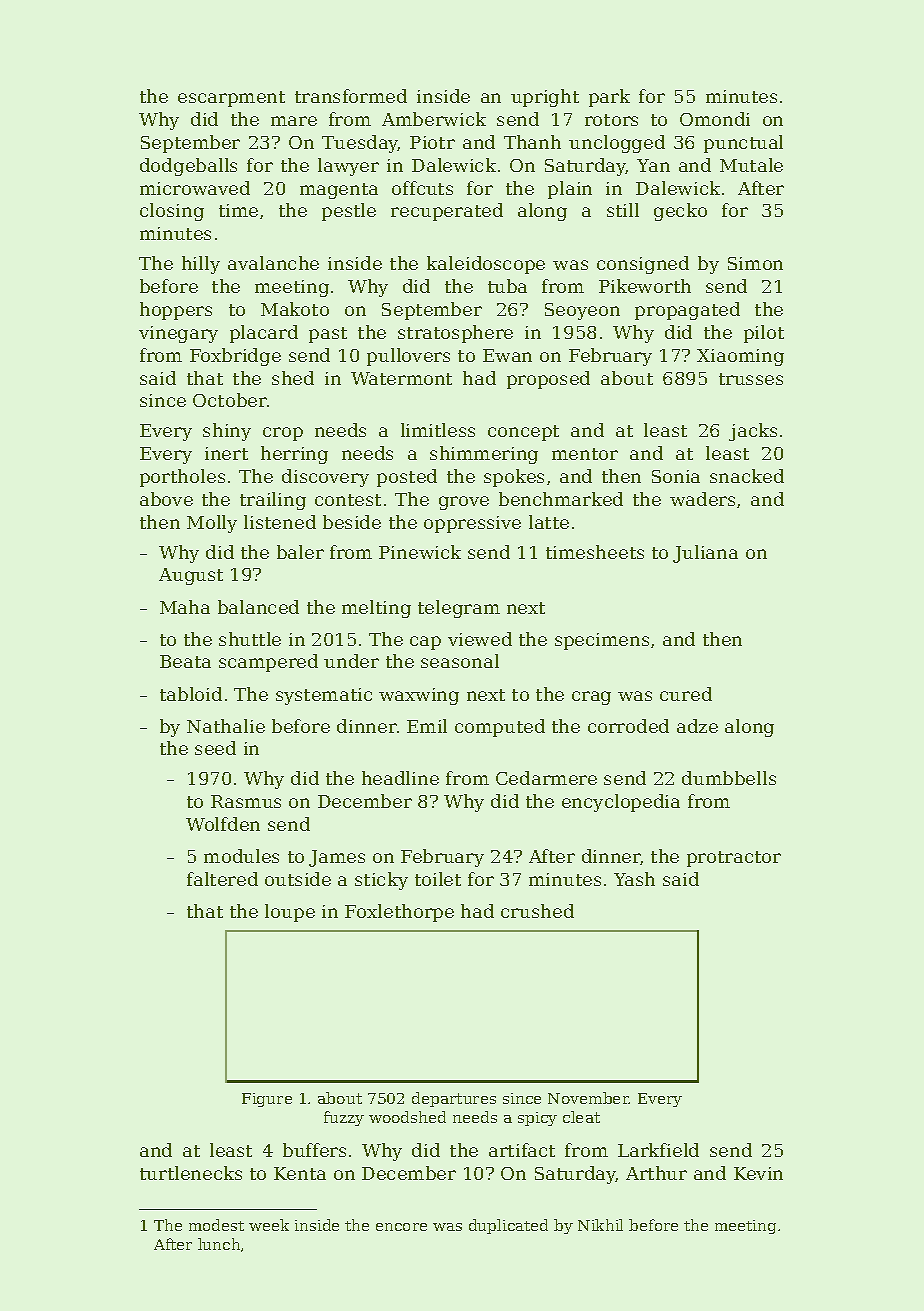  I want to click on lunch, so click(219, 1244).
